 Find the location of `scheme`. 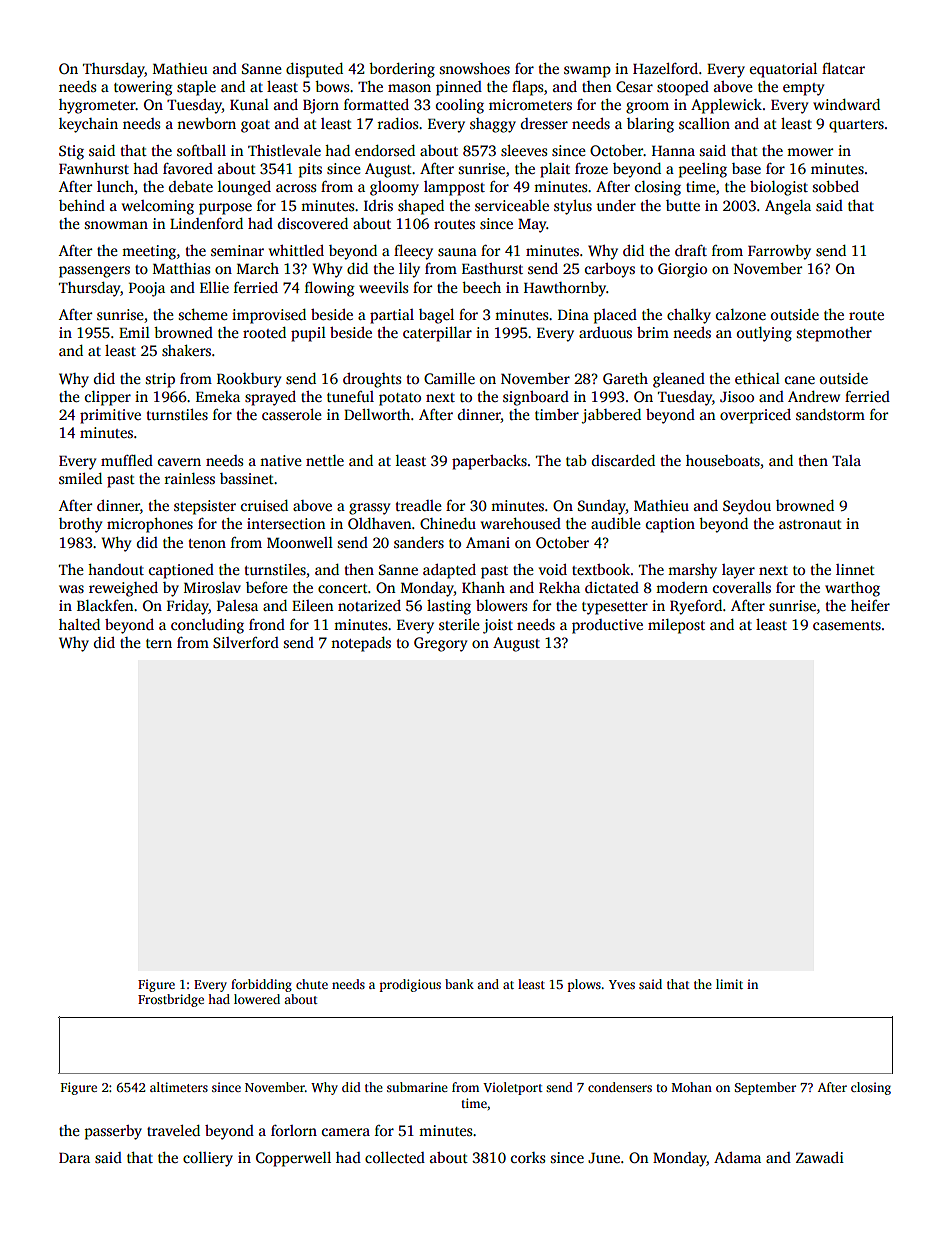

scheme is located at coordinates (203, 314).
